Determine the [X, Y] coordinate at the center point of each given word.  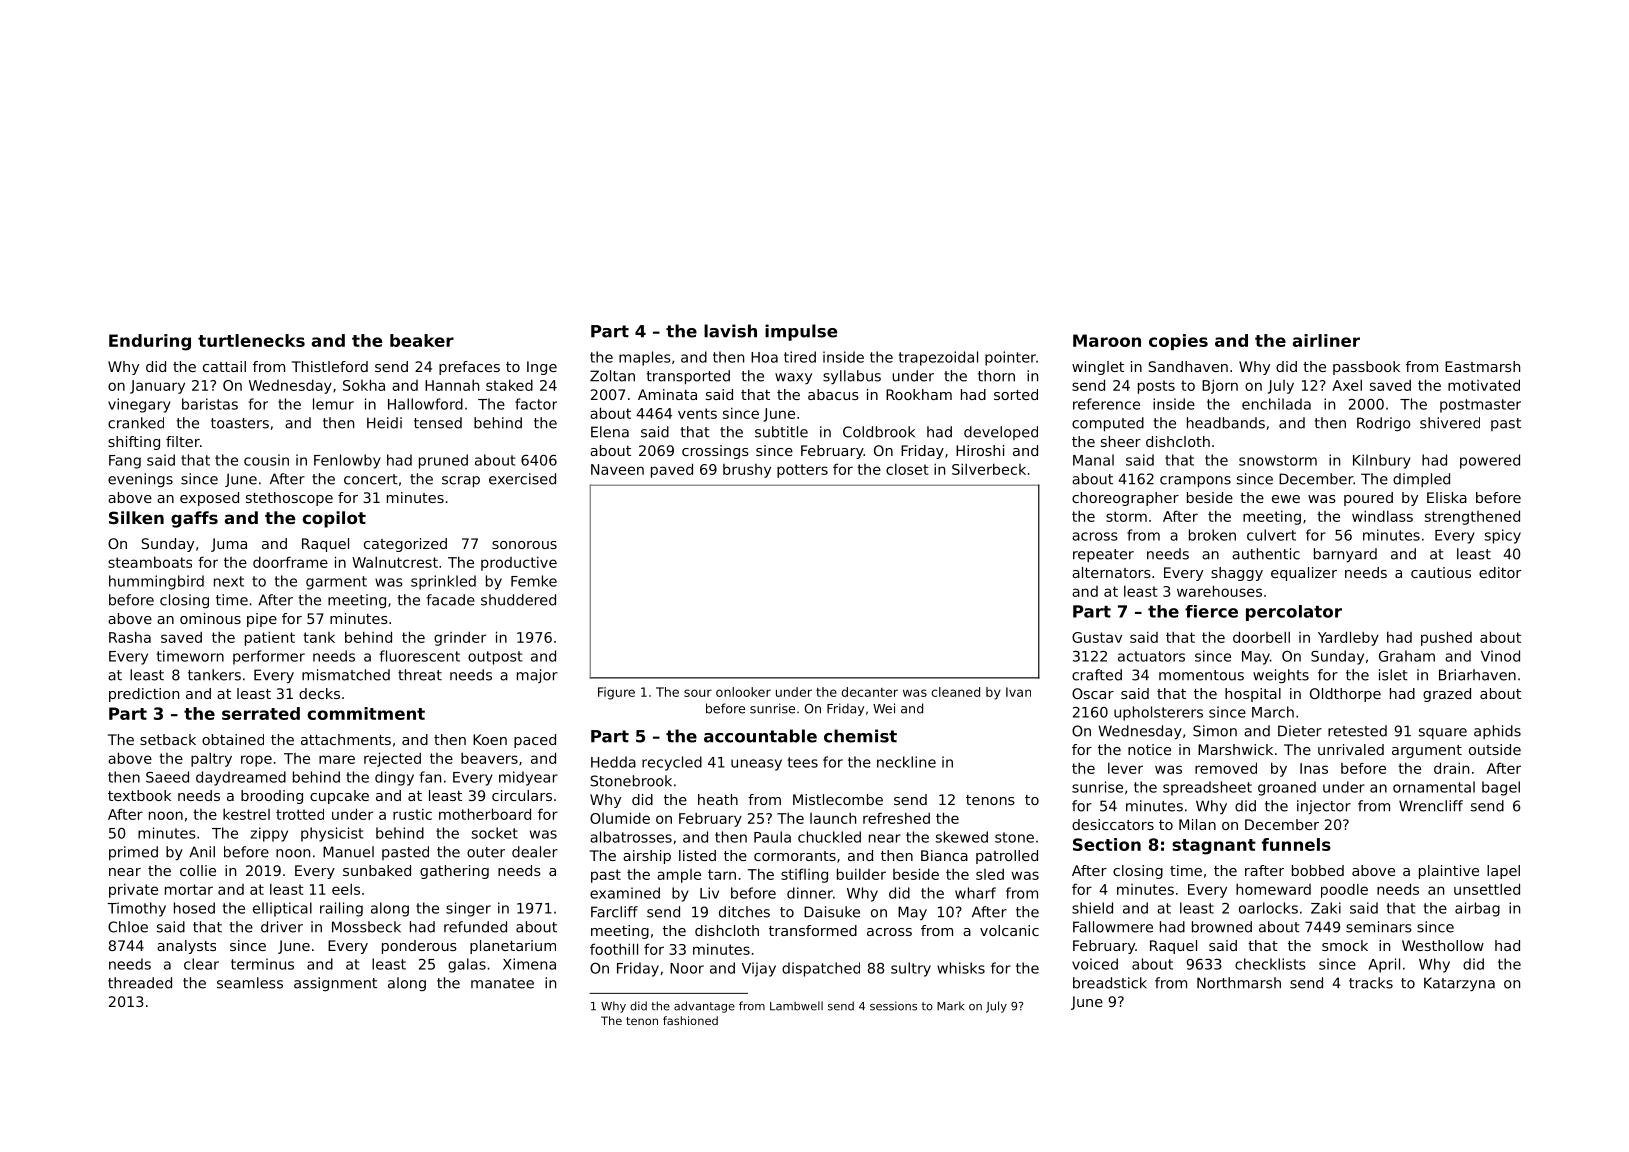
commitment [366, 713]
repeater [1103, 555]
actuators [1151, 656]
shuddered [518, 600]
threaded [140, 983]
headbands [1226, 423]
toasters [240, 423]
